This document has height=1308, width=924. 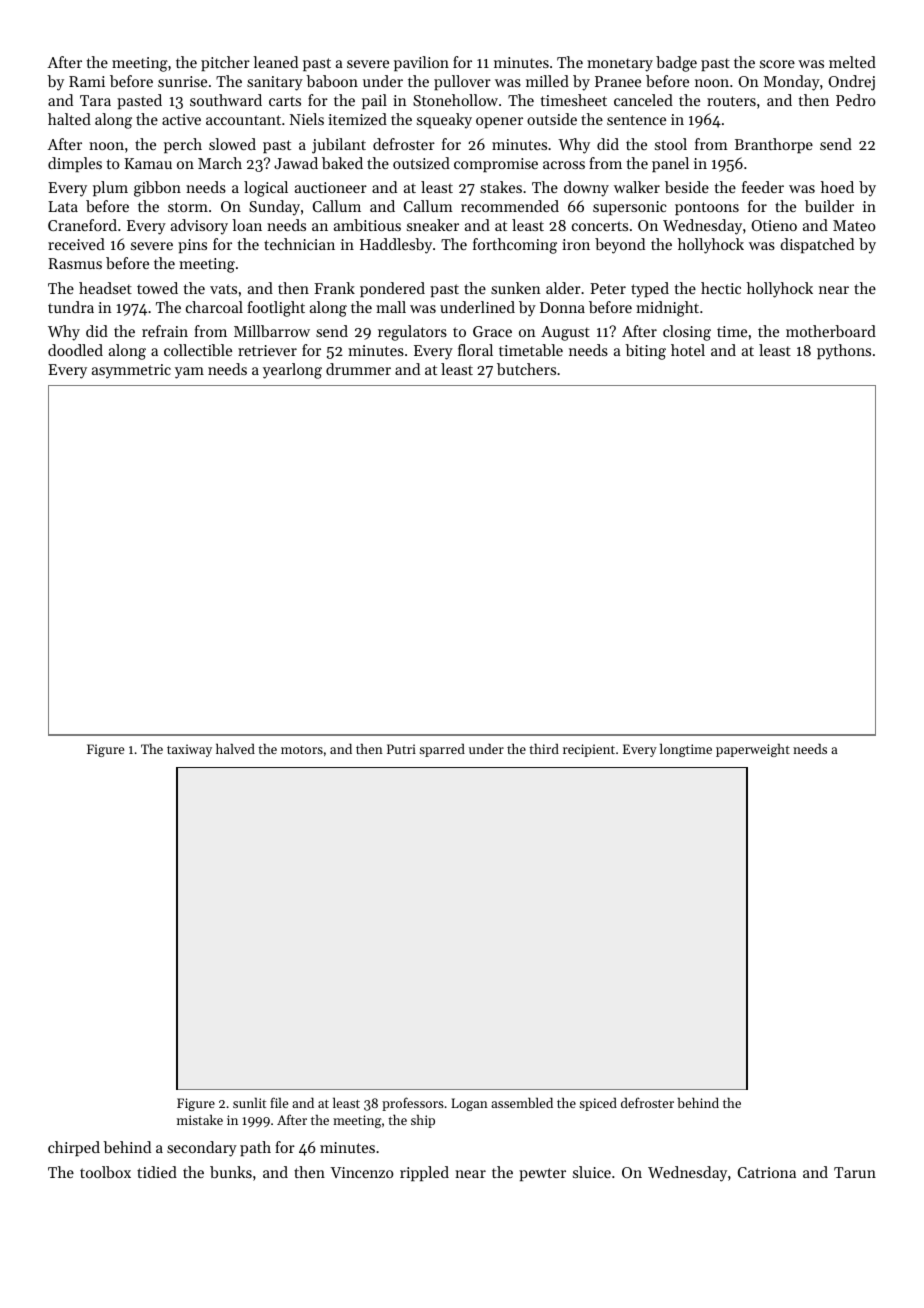 What do you see at coordinates (105, 1172) in the document?
I see `toolbox` at bounding box center [105, 1172].
